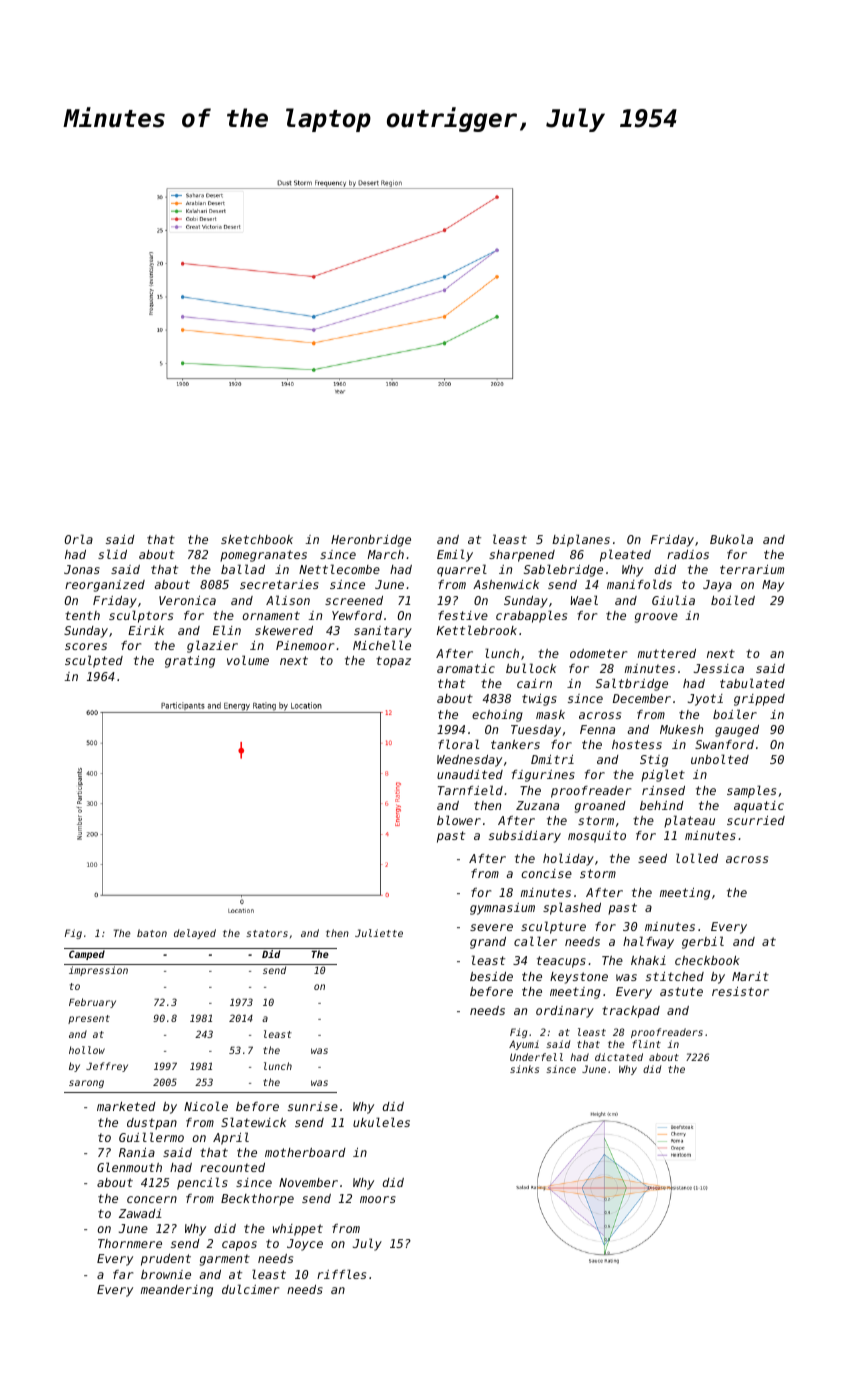  What do you see at coordinates (195, 934) in the image?
I see `delayed` at bounding box center [195, 934].
